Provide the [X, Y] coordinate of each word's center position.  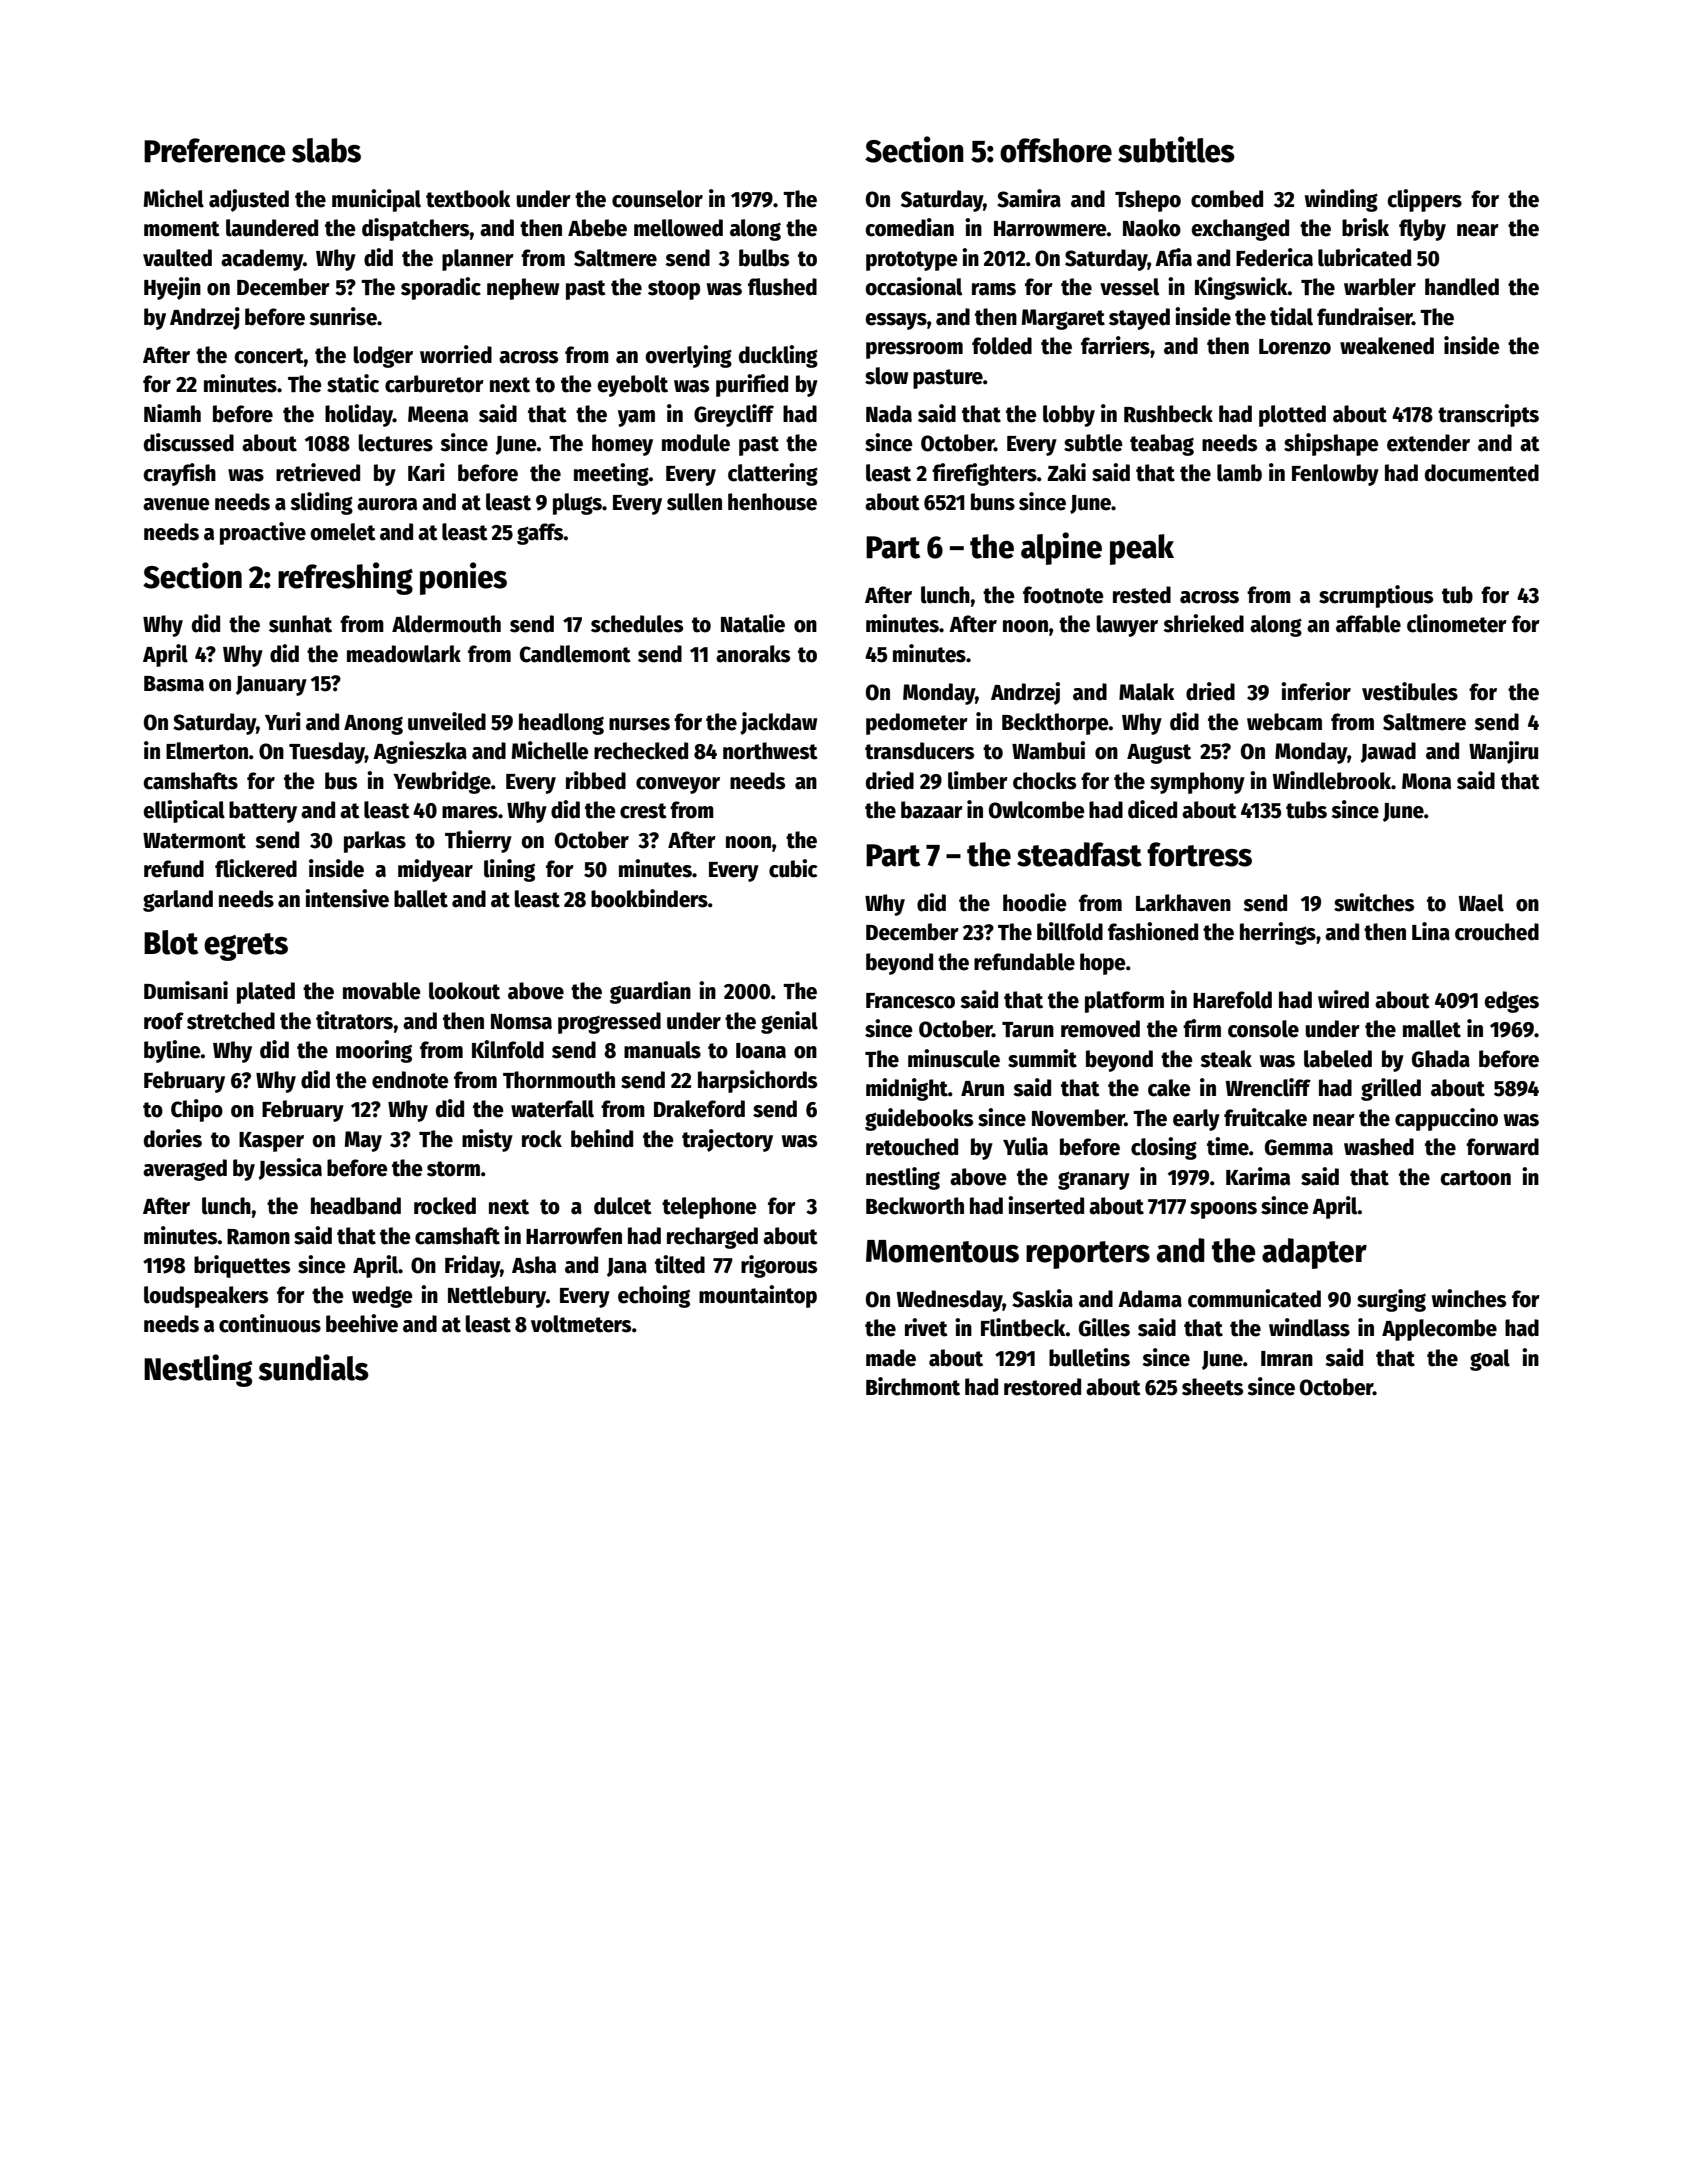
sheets [1212, 1387]
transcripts [1488, 415]
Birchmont [913, 1386]
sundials [314, 1367]
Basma [174, 684]
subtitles [1176, 149]
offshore [1056, 150]
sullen [694, 502]
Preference [215, 150]
